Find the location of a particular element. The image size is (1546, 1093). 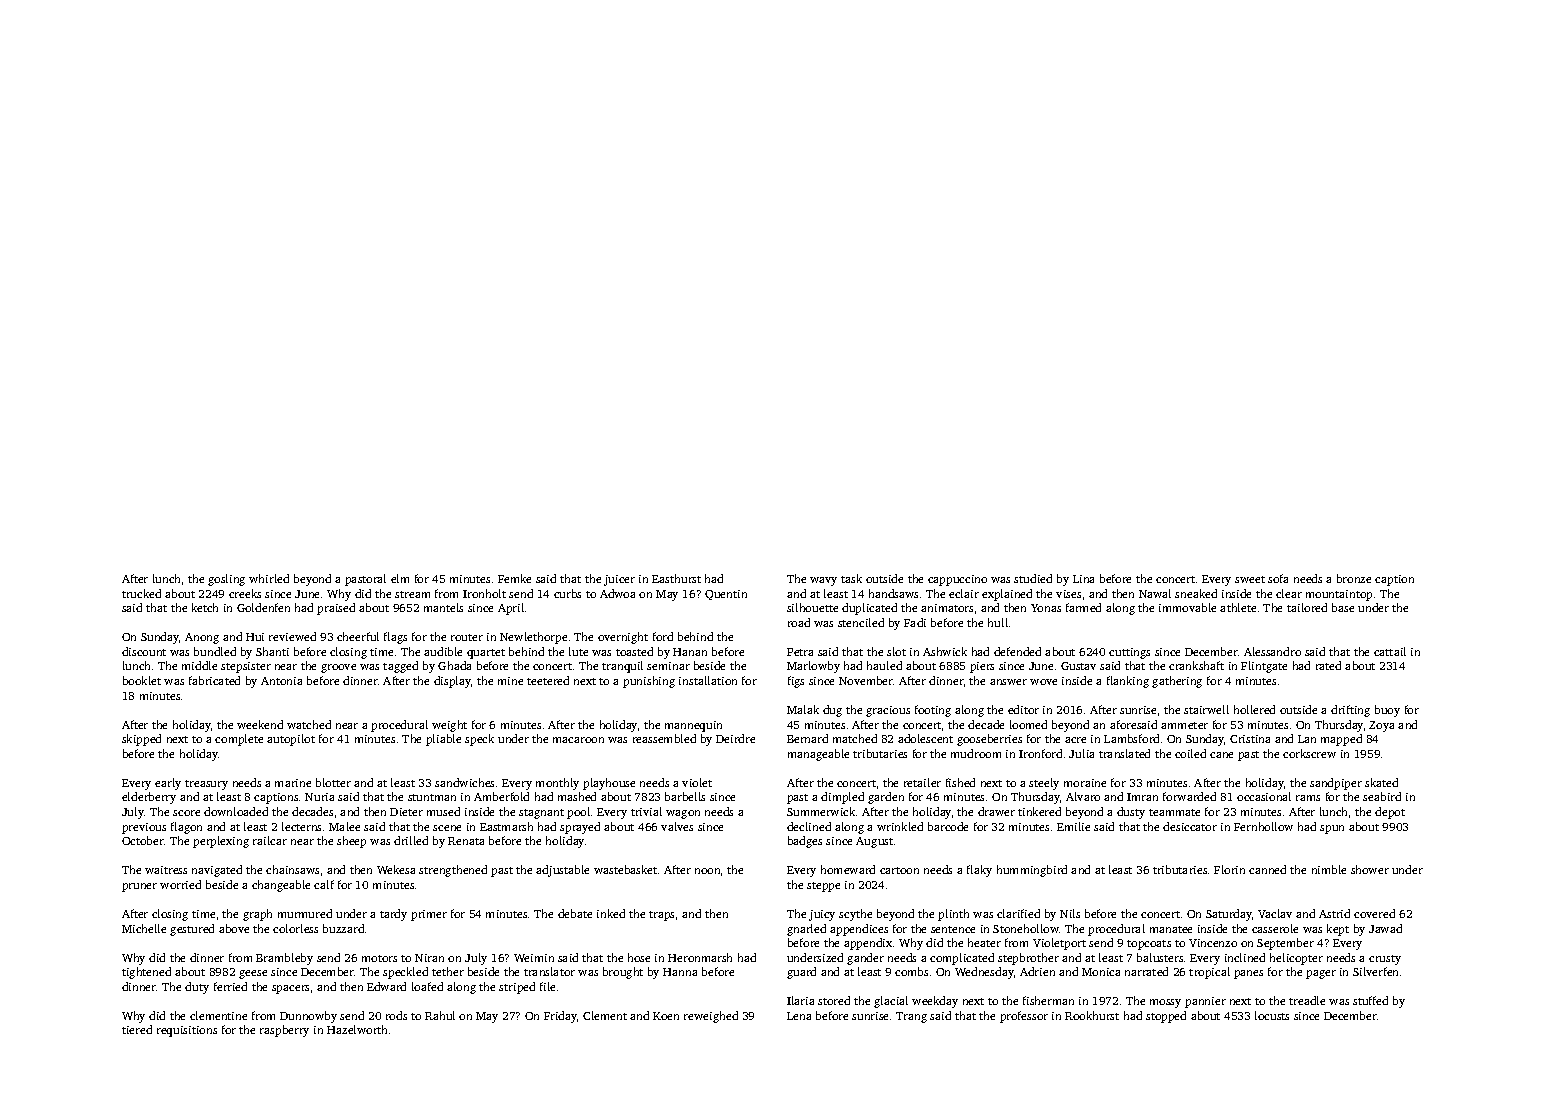

rods is located at coordinates (396, 1015).
